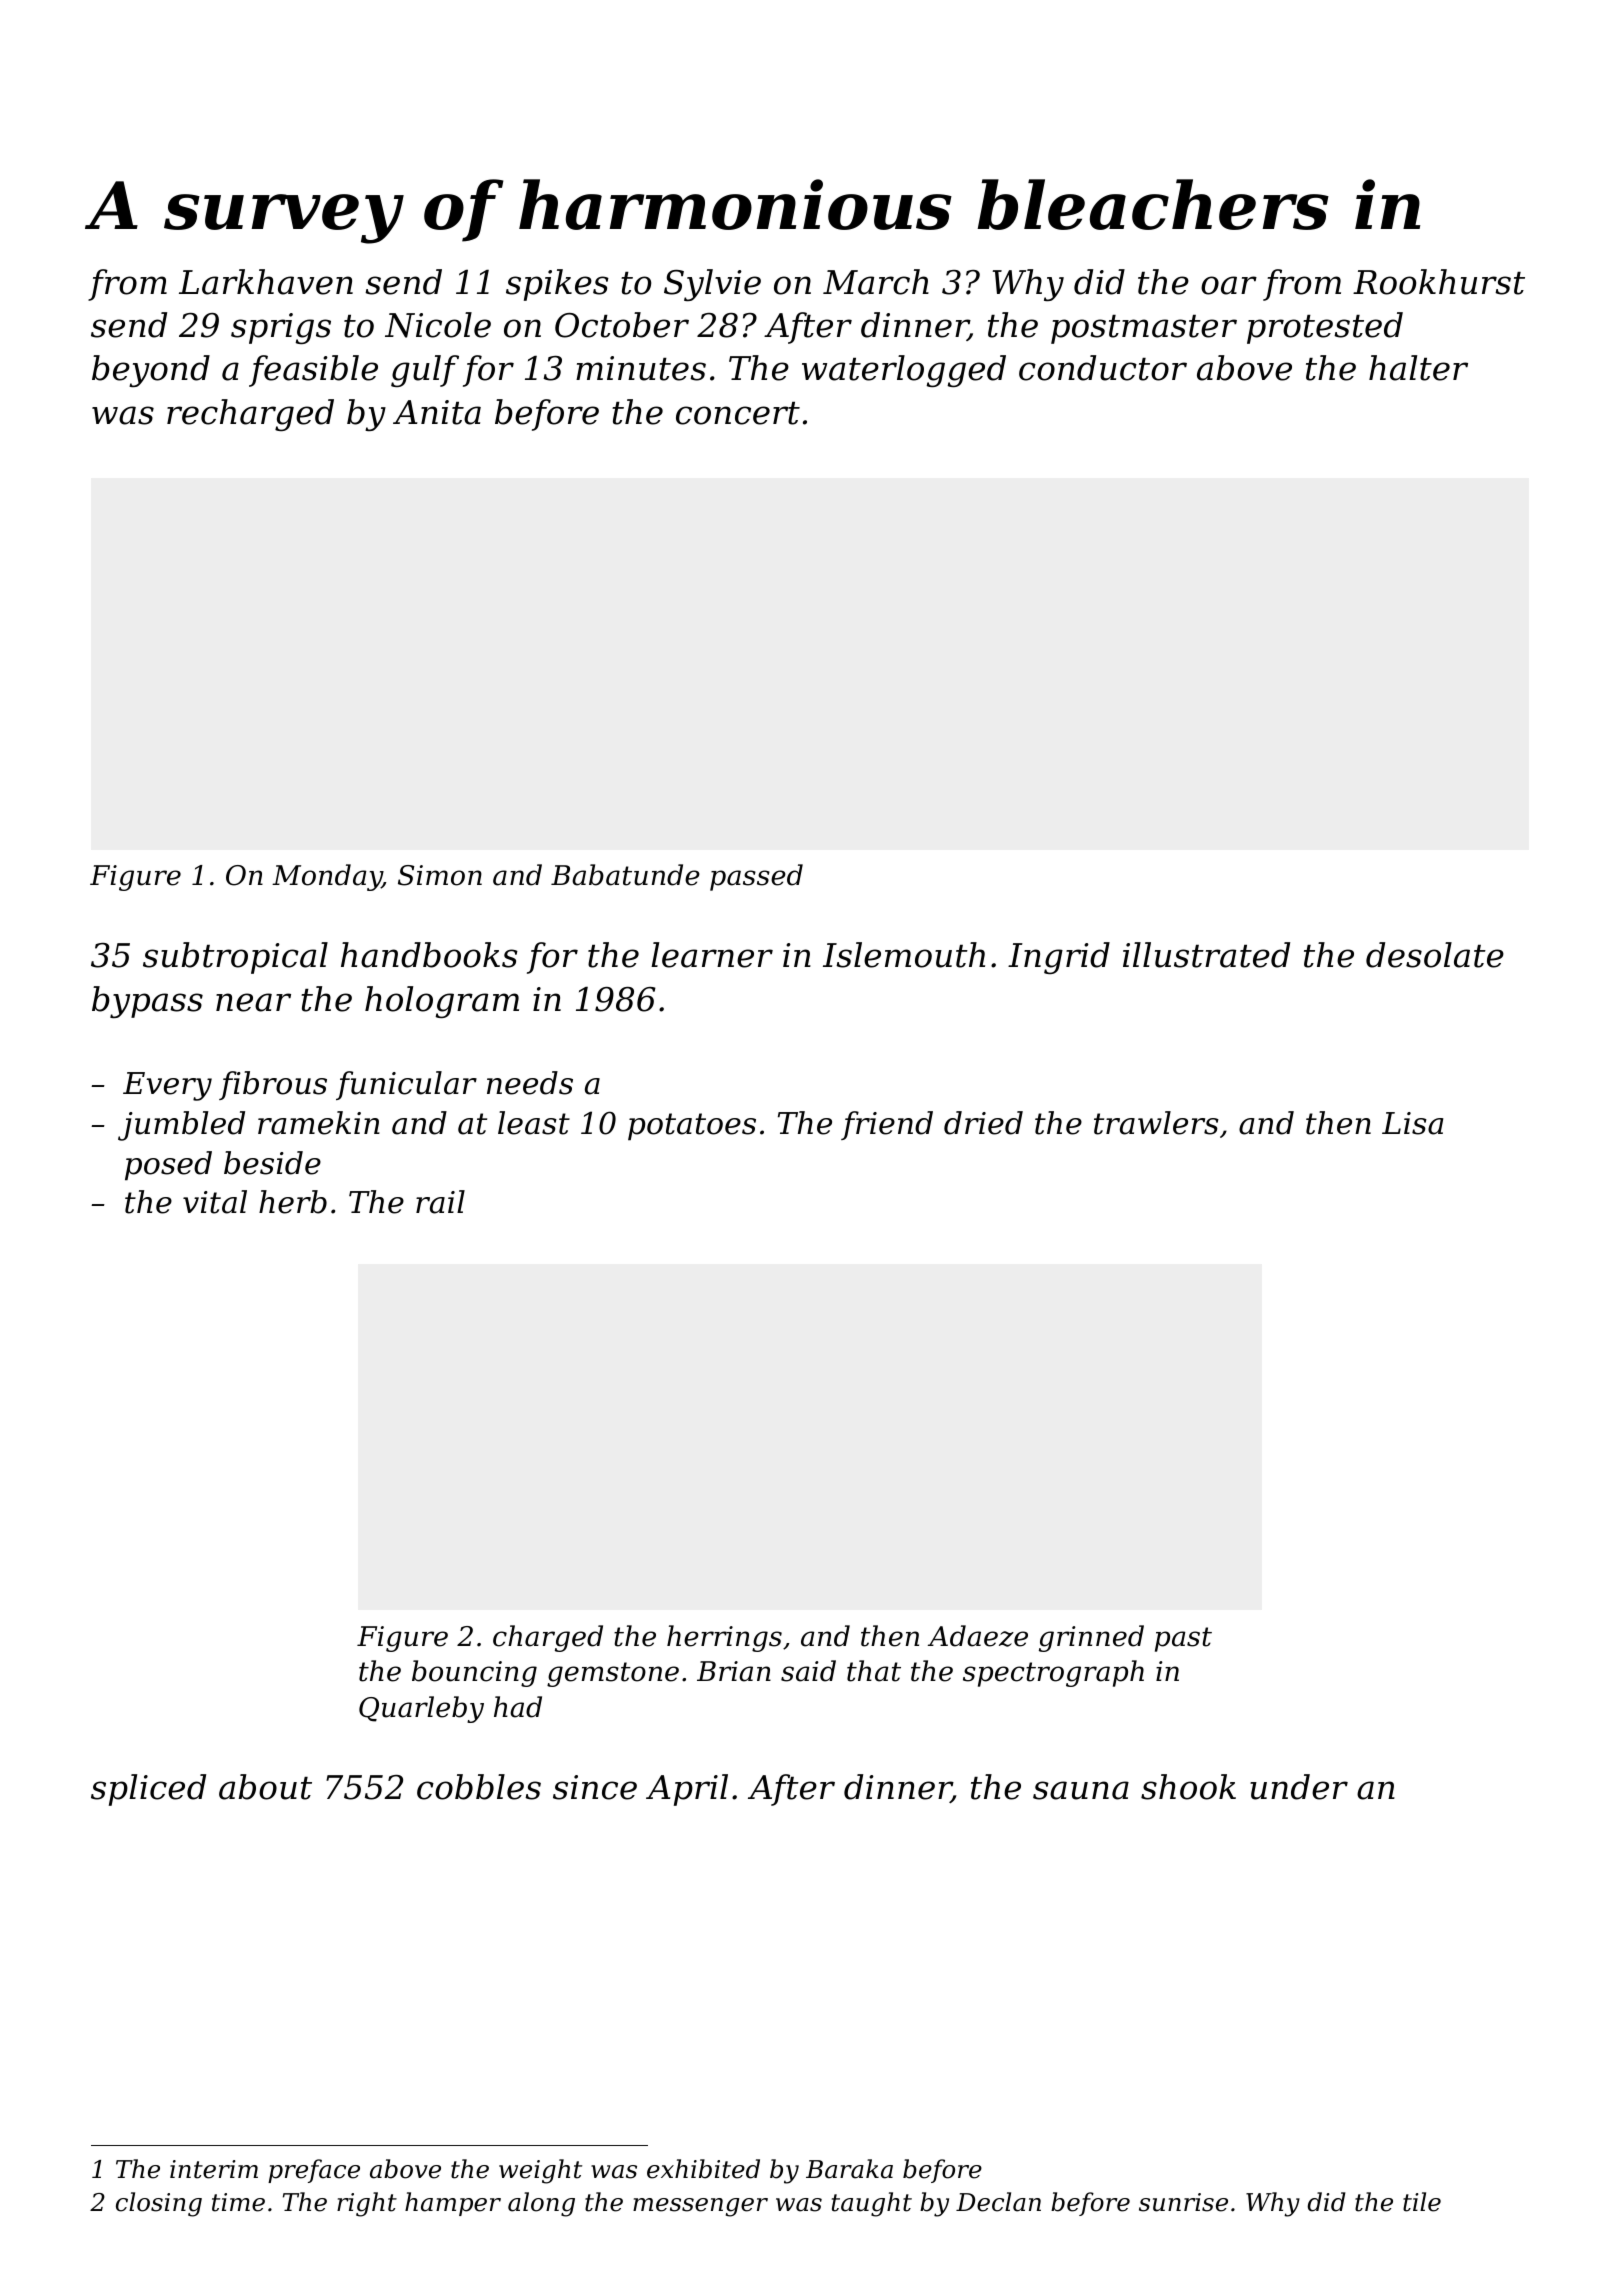  I want to click on Lisa, so click(1412, 1123).
